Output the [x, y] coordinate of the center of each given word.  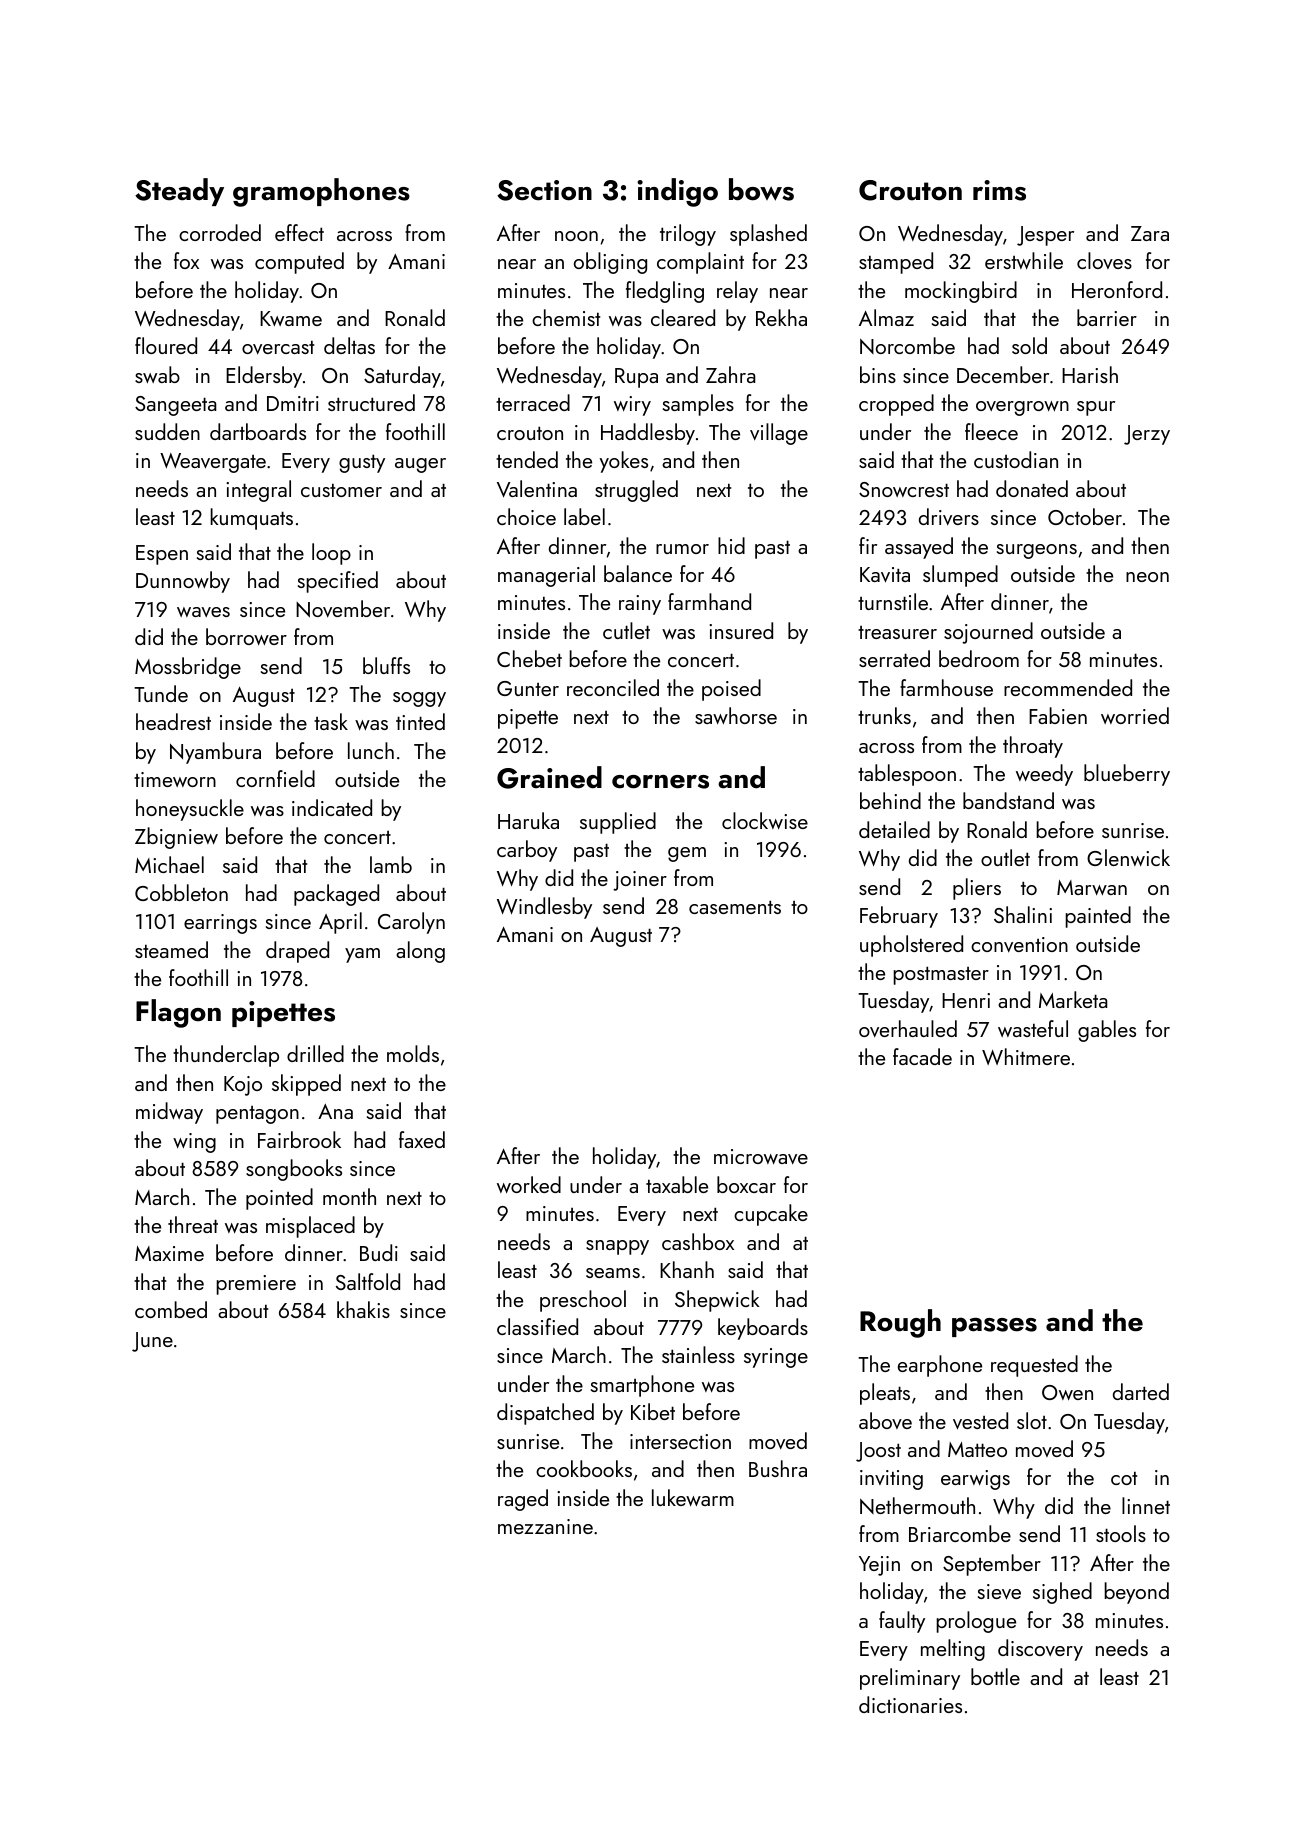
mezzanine [545, 1526]
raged [523, 1500]
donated [1032, 488]
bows [761, 189]
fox [186, 260]
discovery [1040, 1650]
